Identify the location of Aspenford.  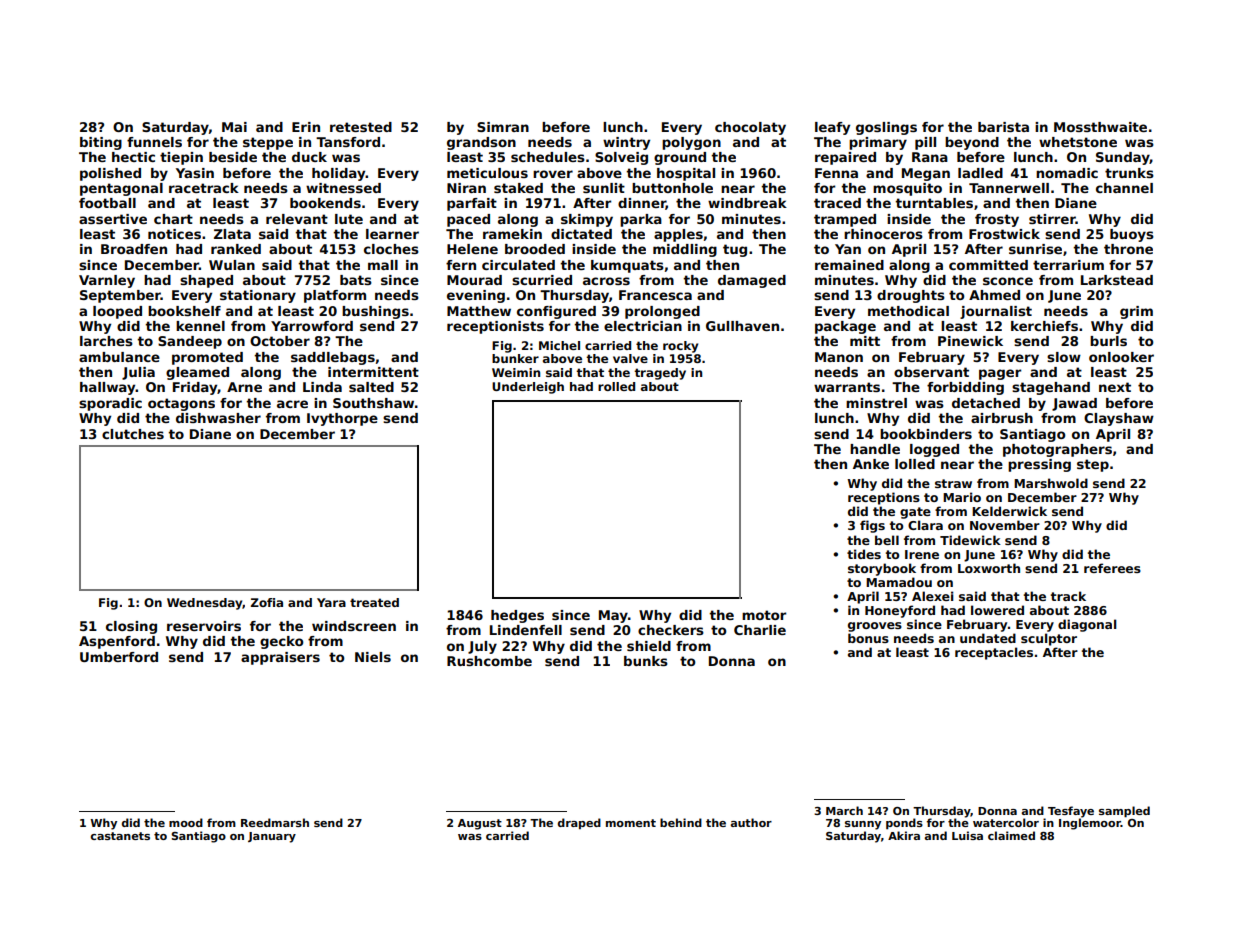
(117, 642).
